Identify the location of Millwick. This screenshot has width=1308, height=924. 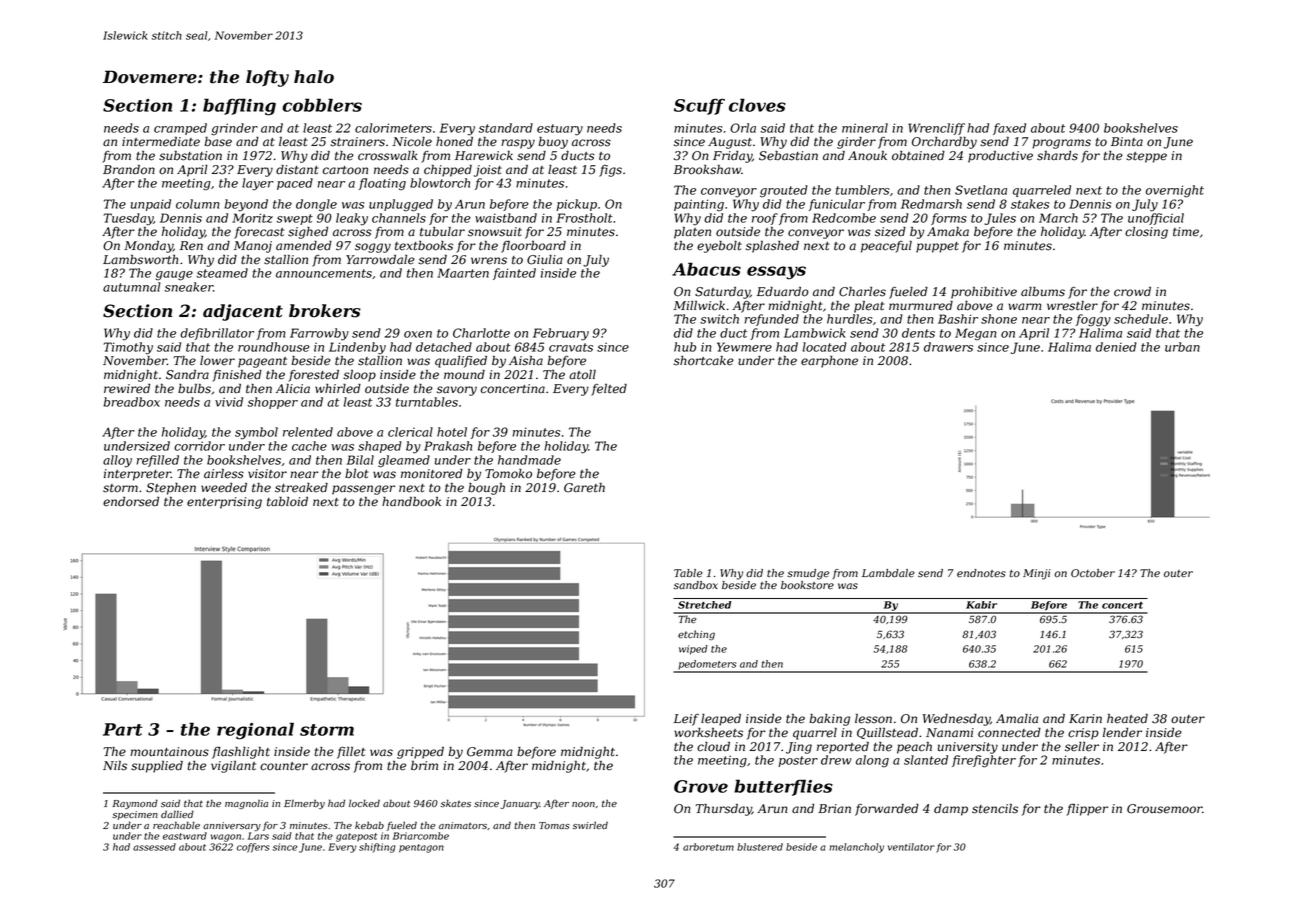
(699, 305).
